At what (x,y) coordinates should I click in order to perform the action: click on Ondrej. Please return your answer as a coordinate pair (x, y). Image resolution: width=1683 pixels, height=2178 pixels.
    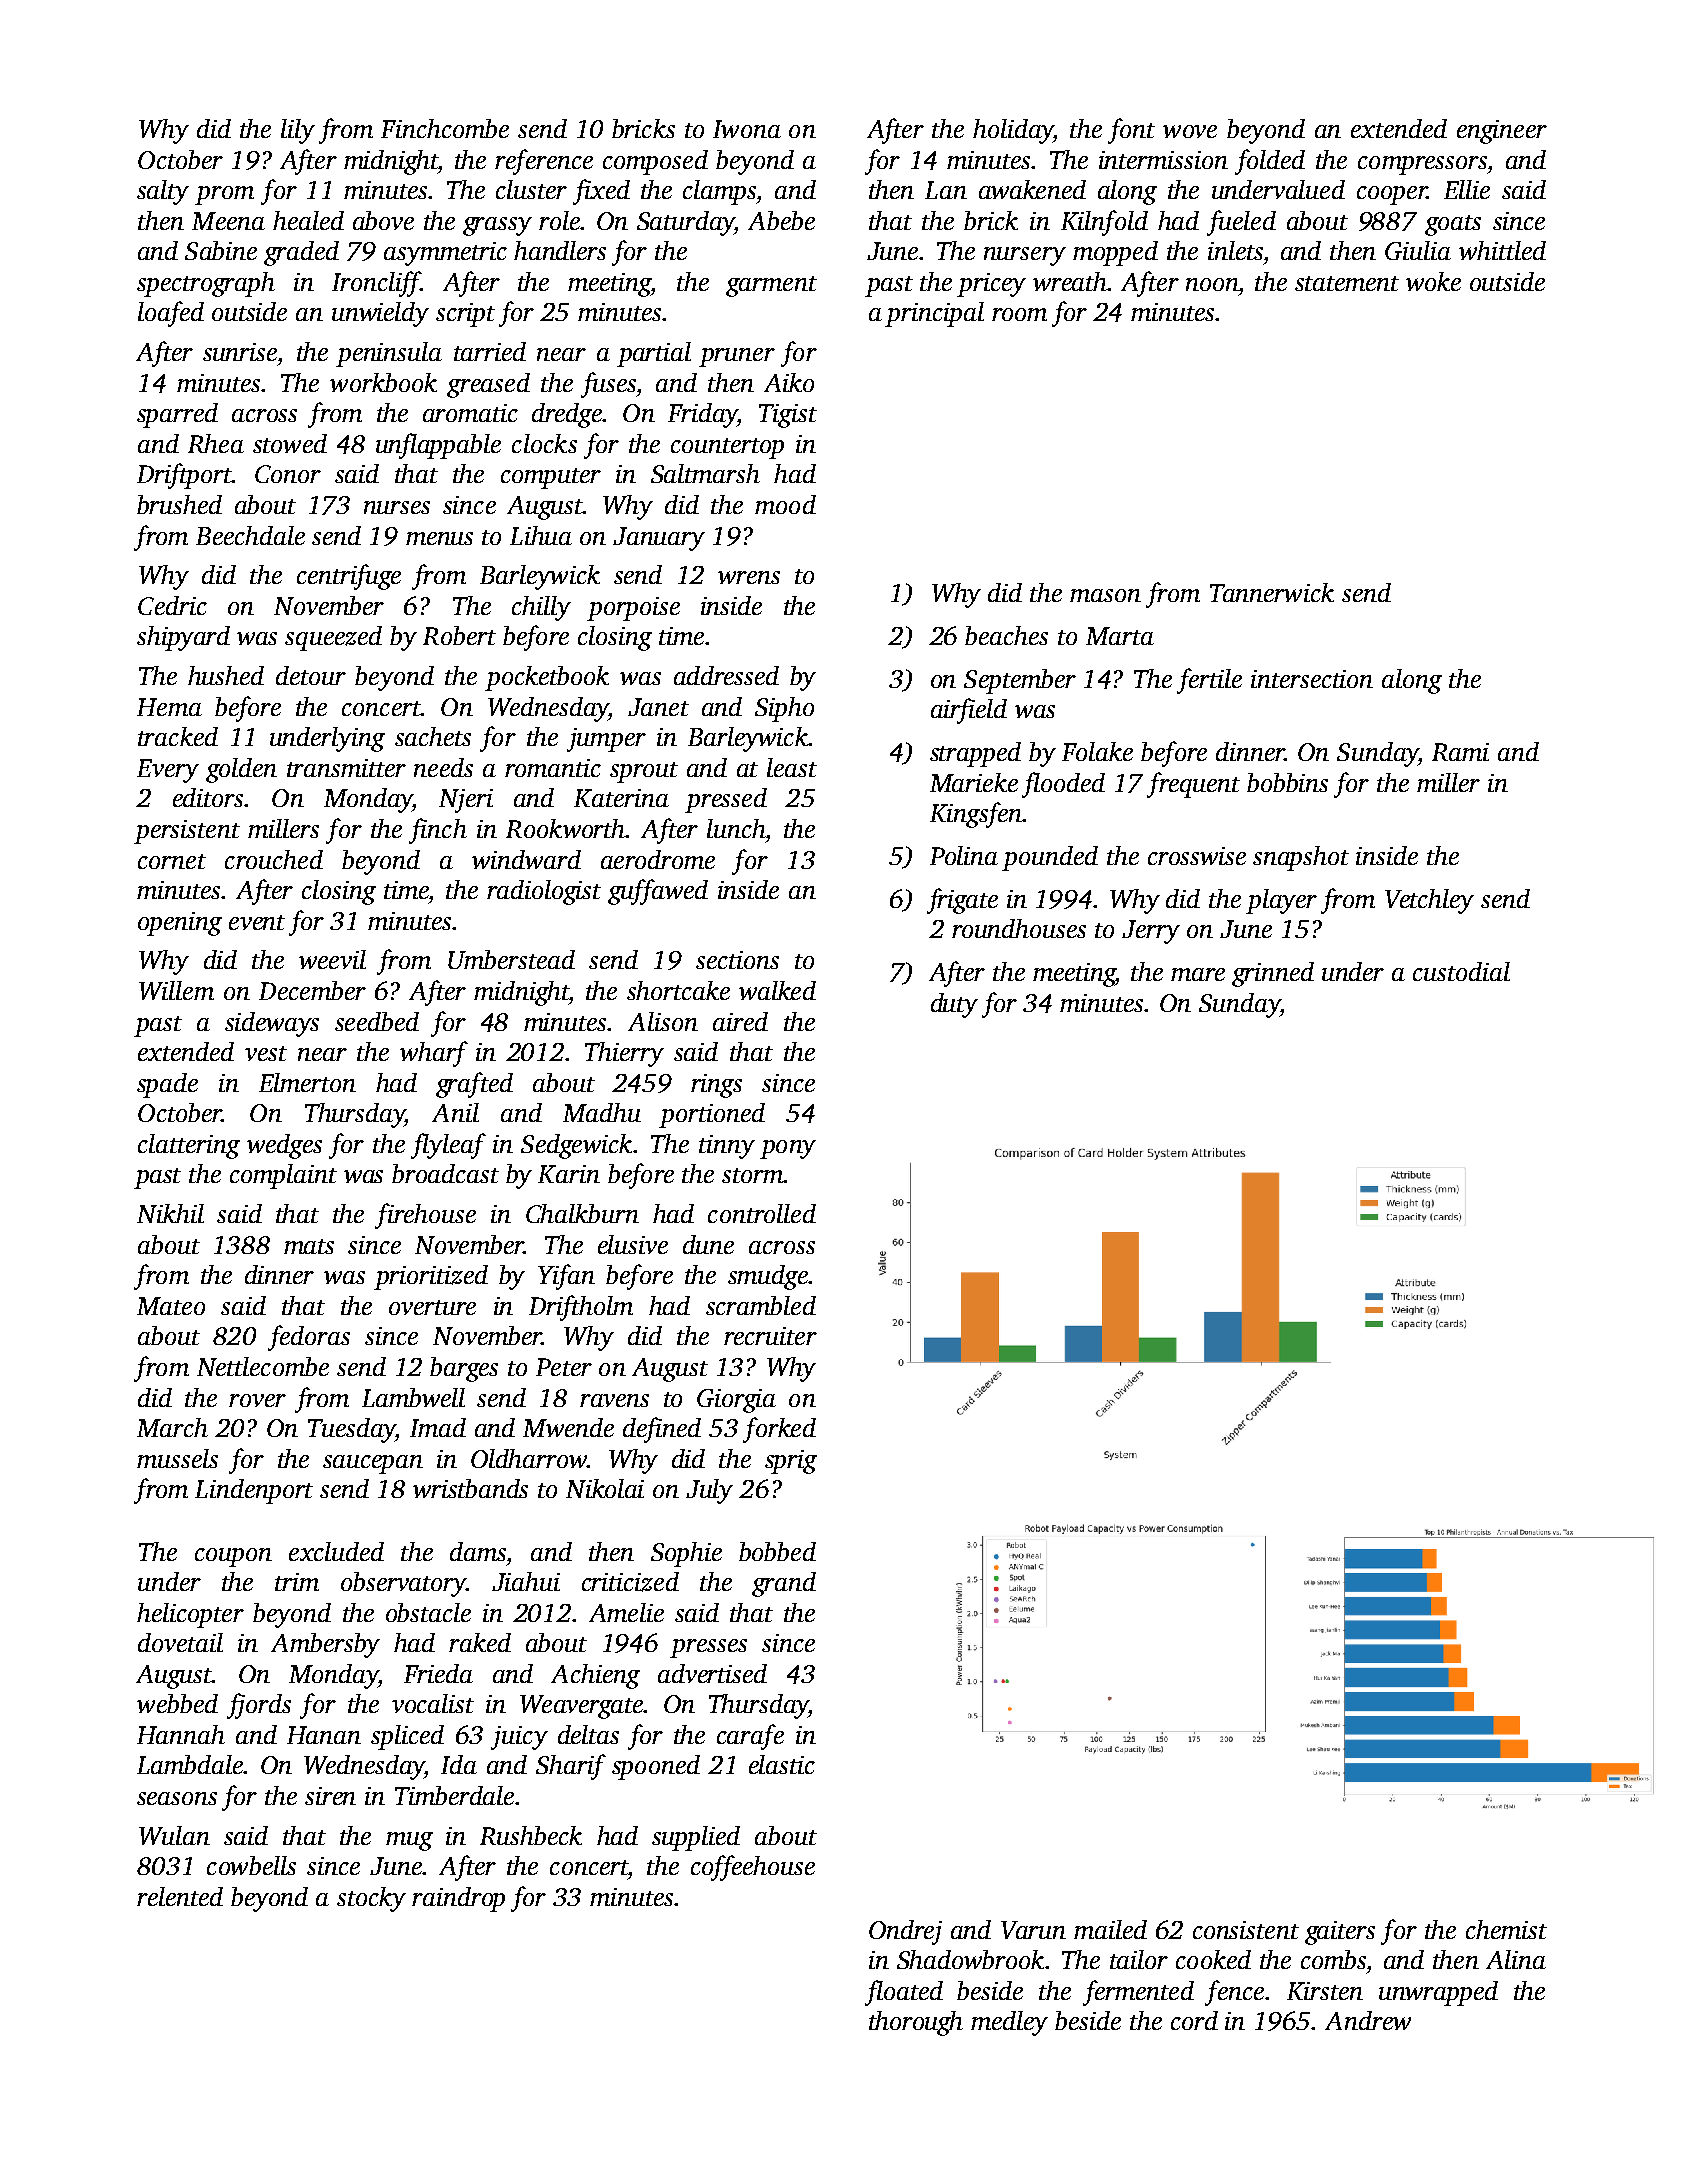
    Looking at the image, I should click on (905, 1932).
